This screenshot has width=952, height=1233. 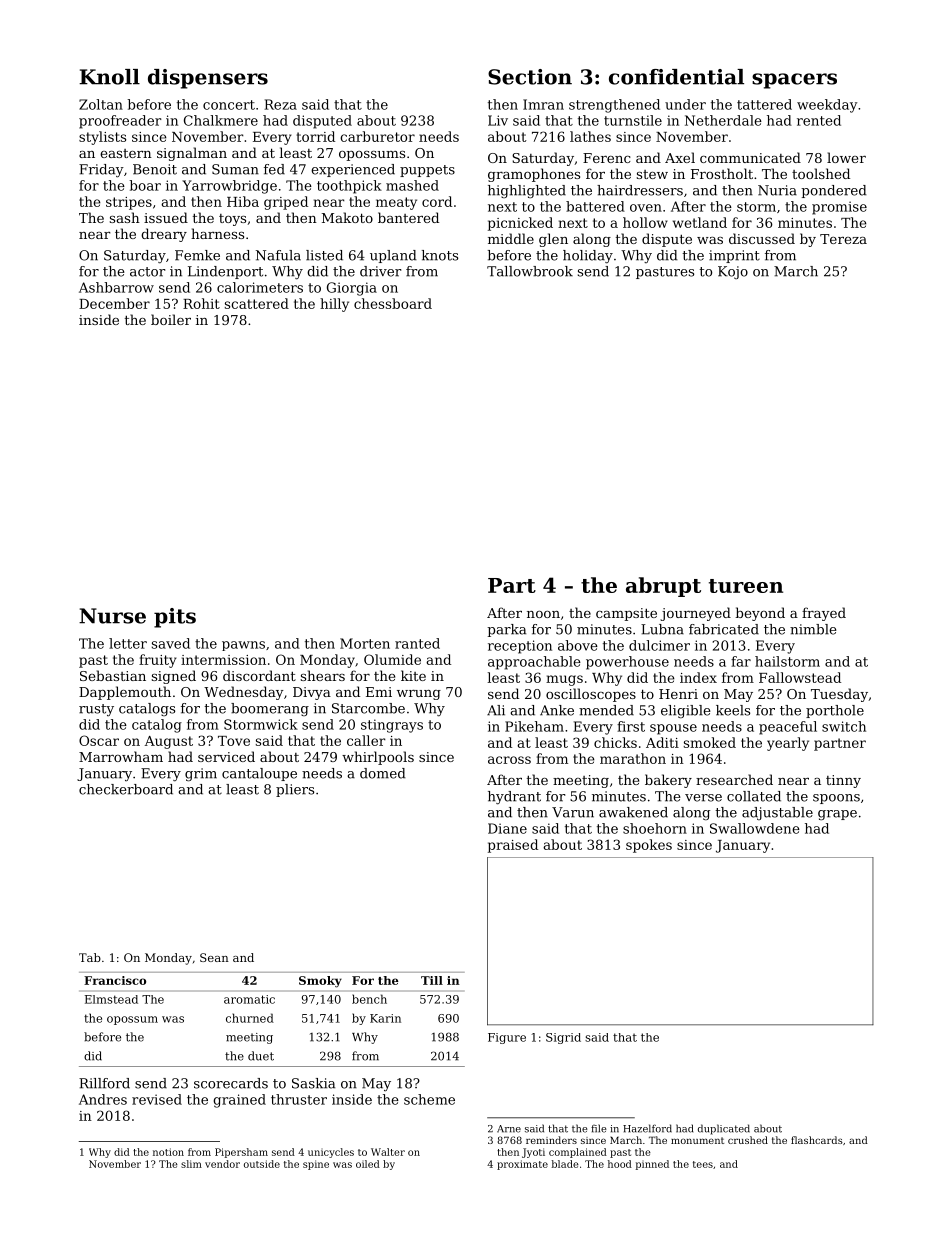 I want to click on signalman, so click(x=192, y=154).
